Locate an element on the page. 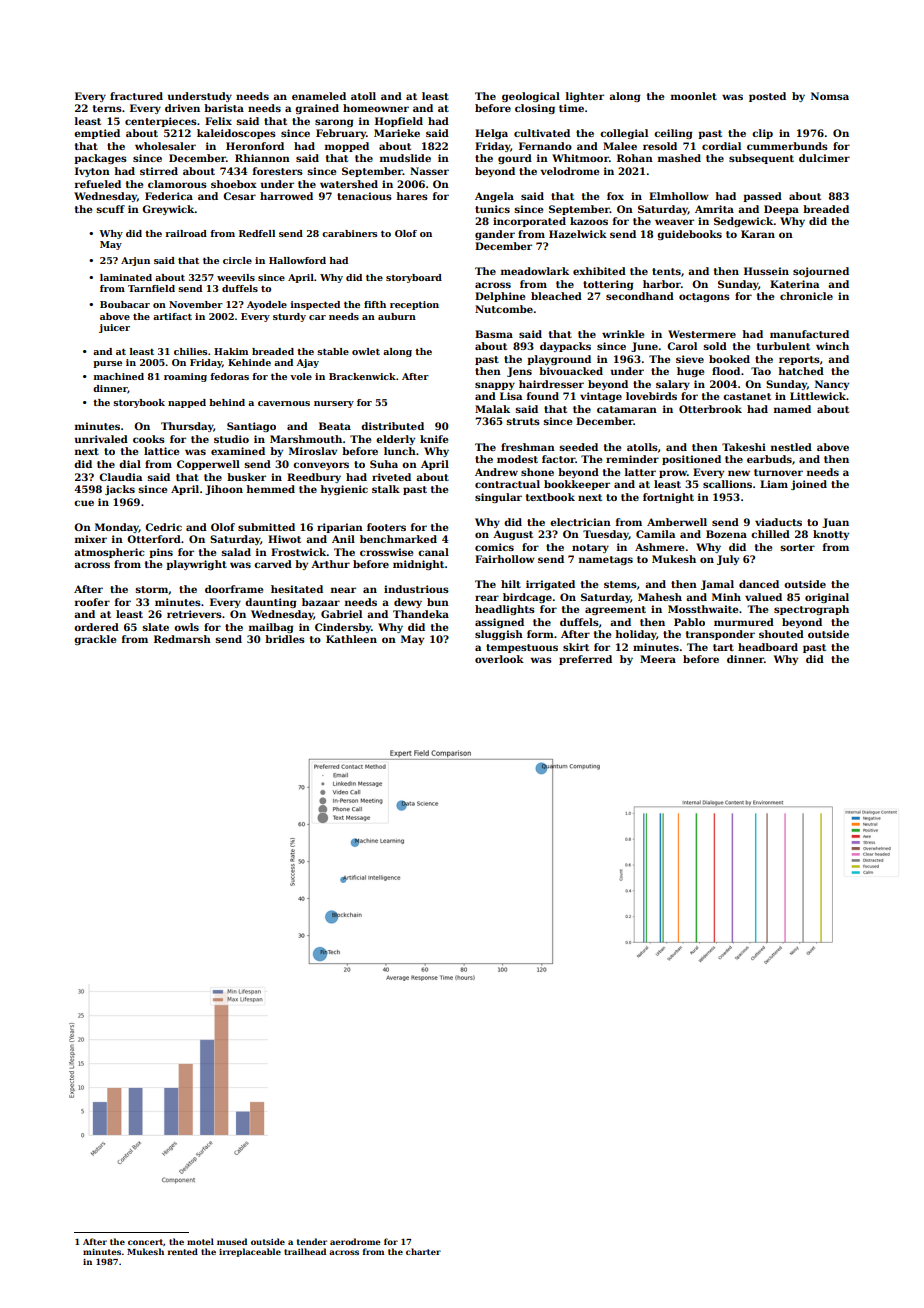 The height and width of the document is (1308, 924). fractured is located at coordinates (136, 96).
